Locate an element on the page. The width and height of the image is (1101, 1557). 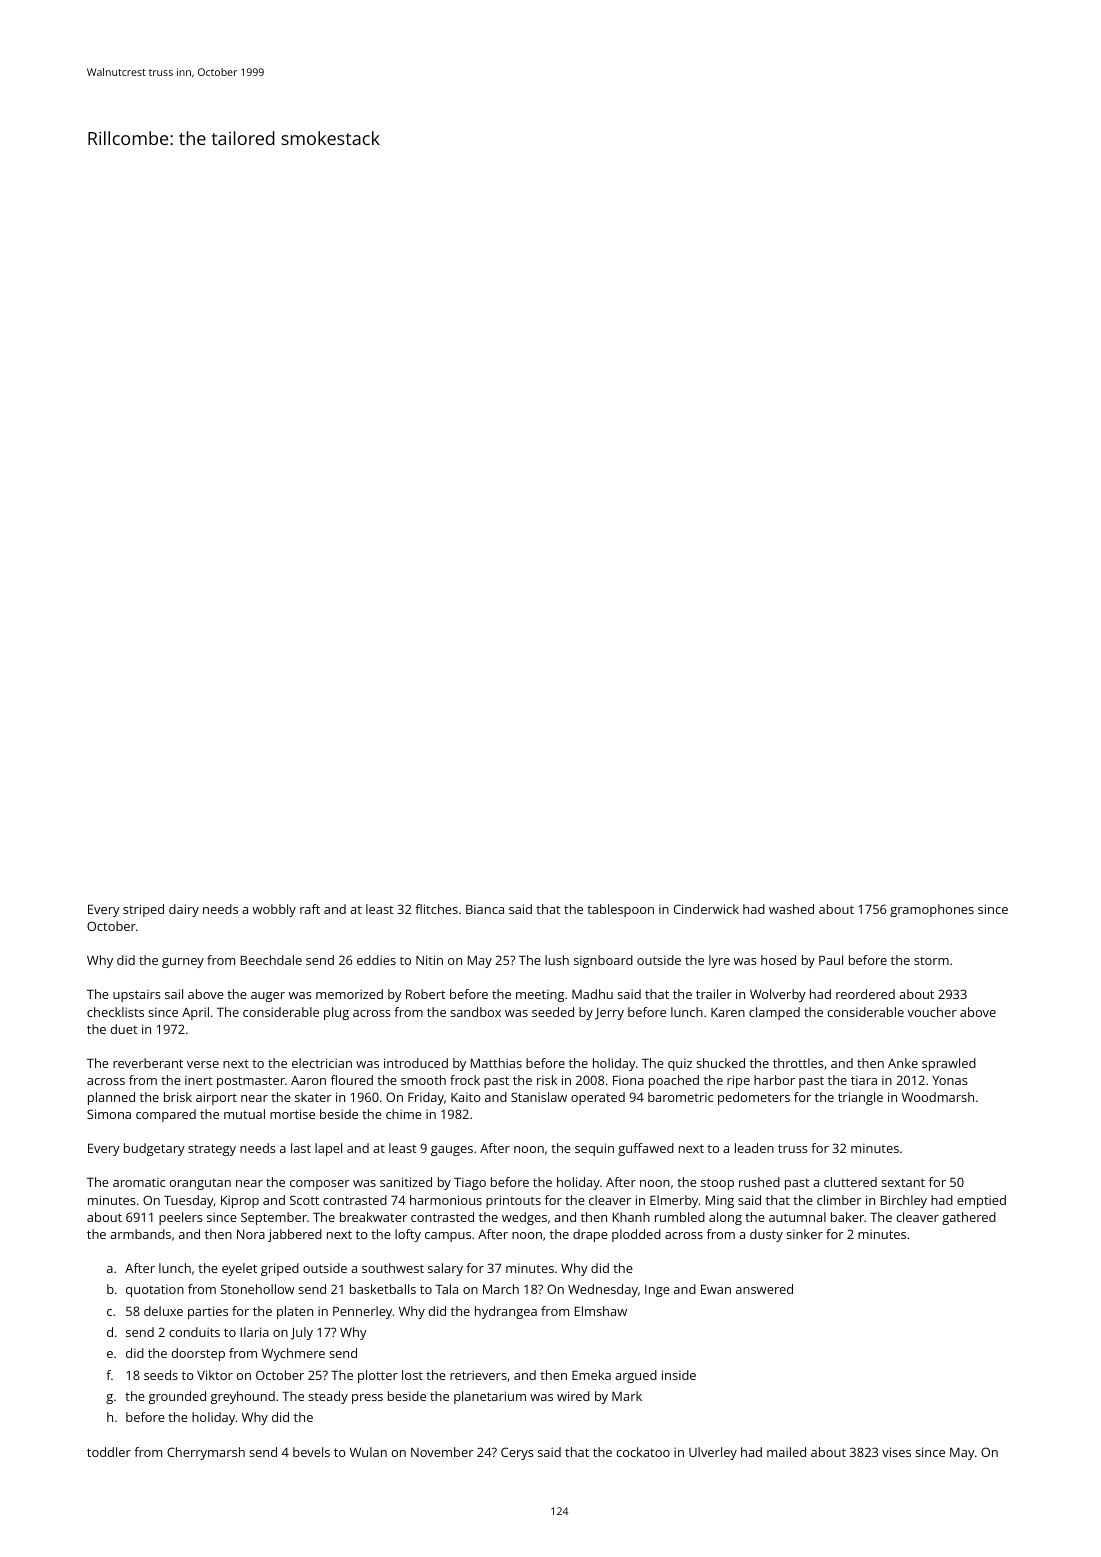
Madhu is located at coordinates (592, 994).
